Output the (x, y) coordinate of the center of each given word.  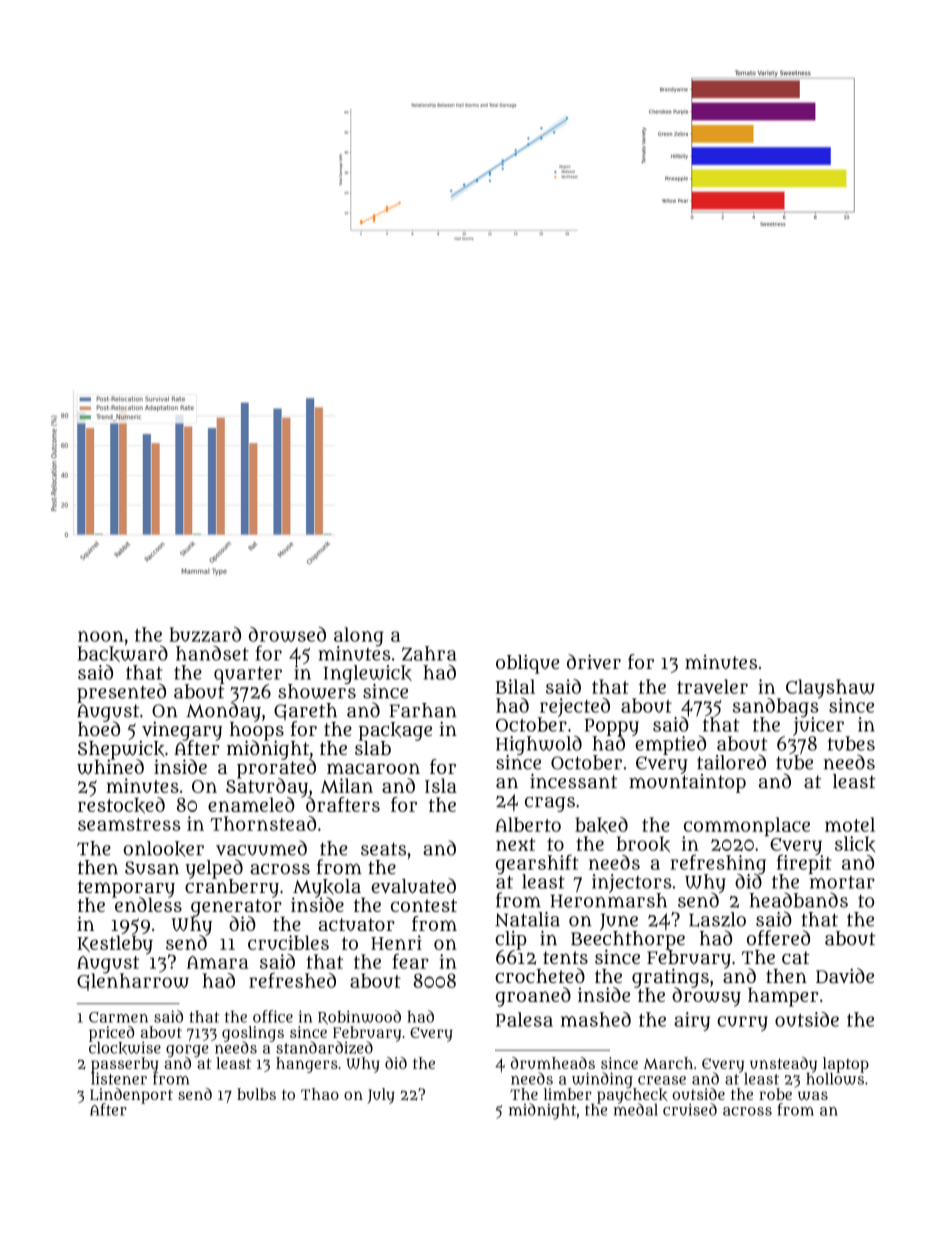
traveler (712, 686)
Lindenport (131, 1095)
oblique (528, 664)
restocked (121, 805)
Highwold (539, 745)
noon (101, 636)
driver (594, 662)
